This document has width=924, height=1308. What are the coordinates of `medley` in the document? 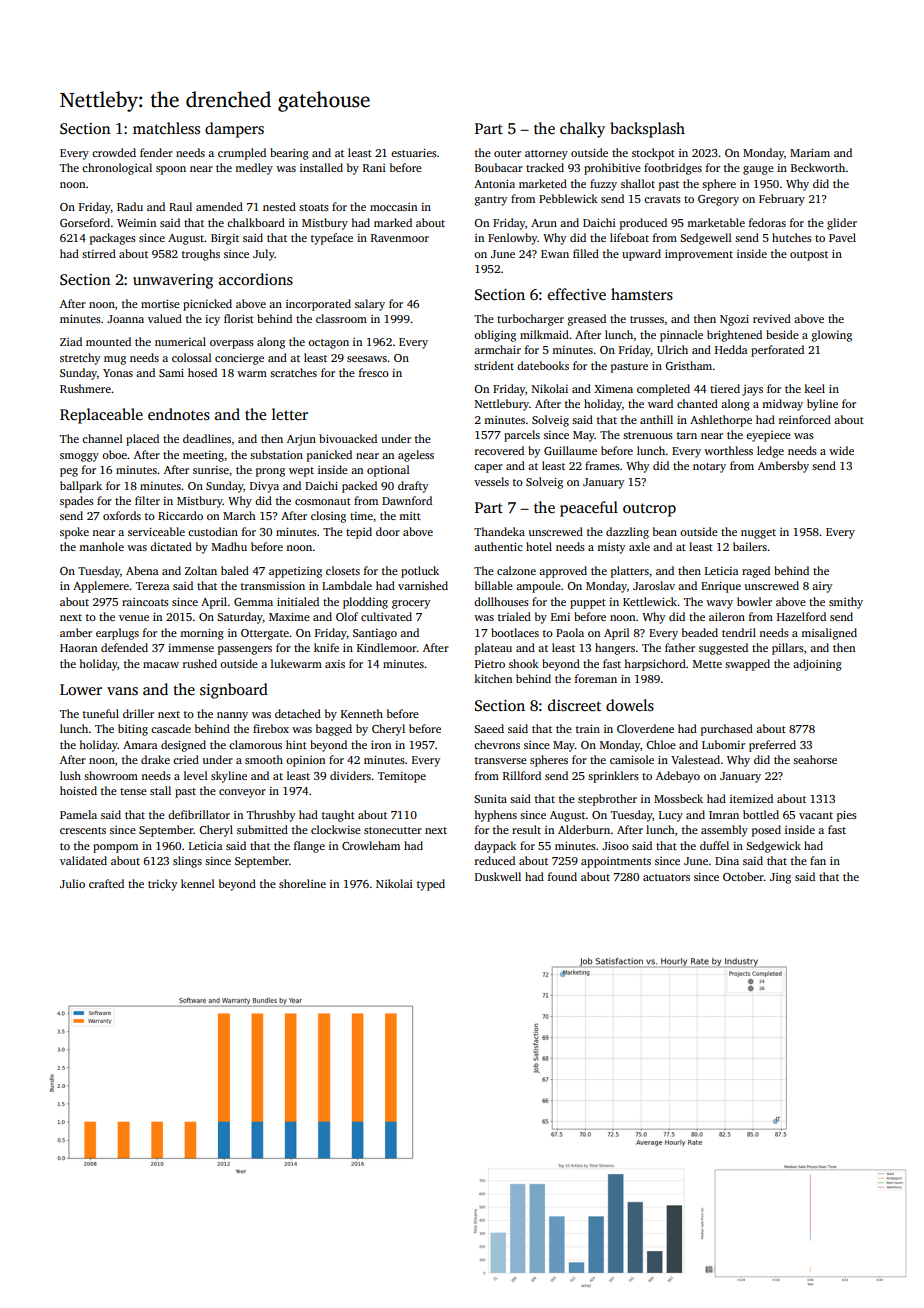 It's located at (254, 169).
